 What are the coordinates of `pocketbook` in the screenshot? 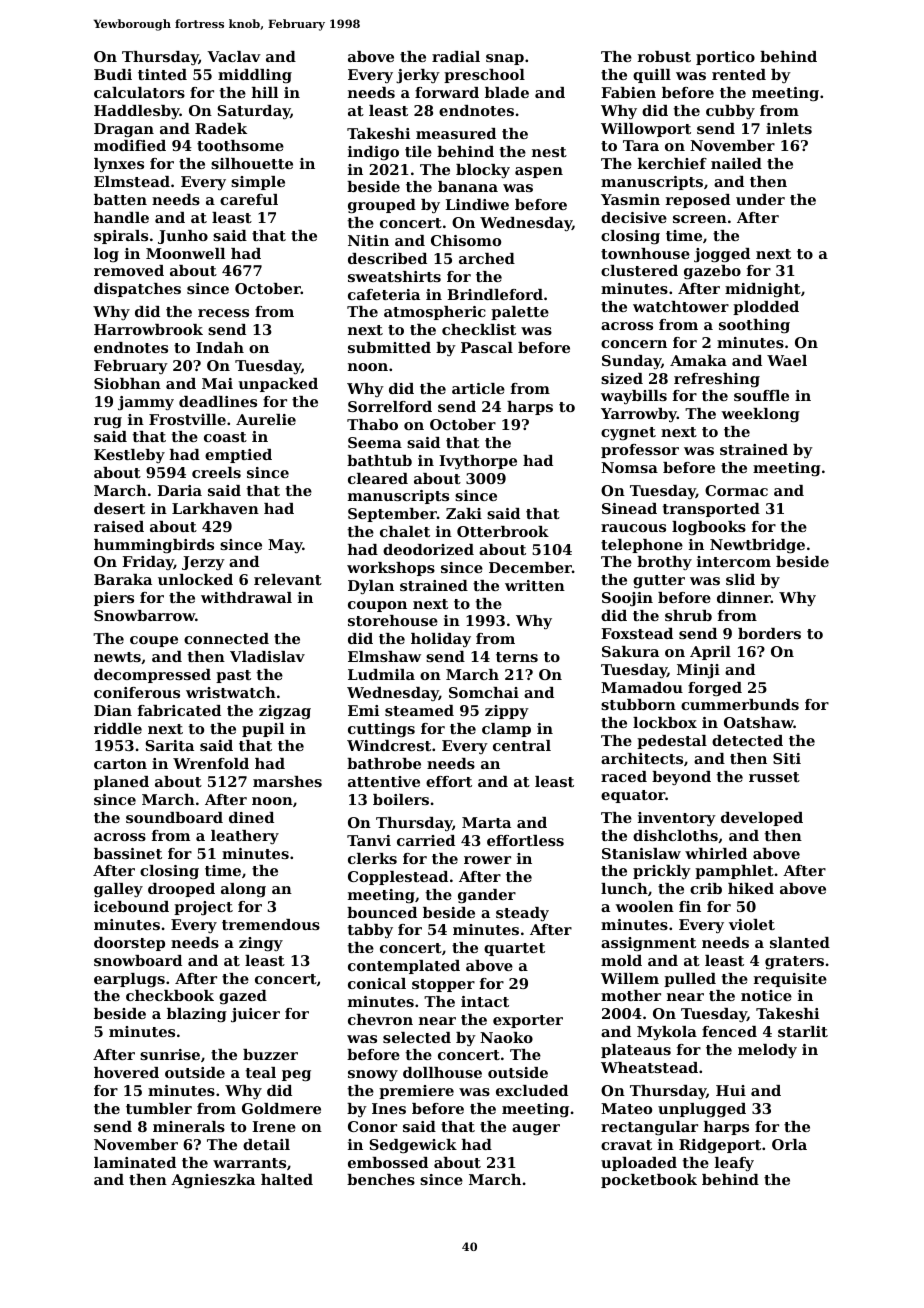 It's located at (649, 1181).
